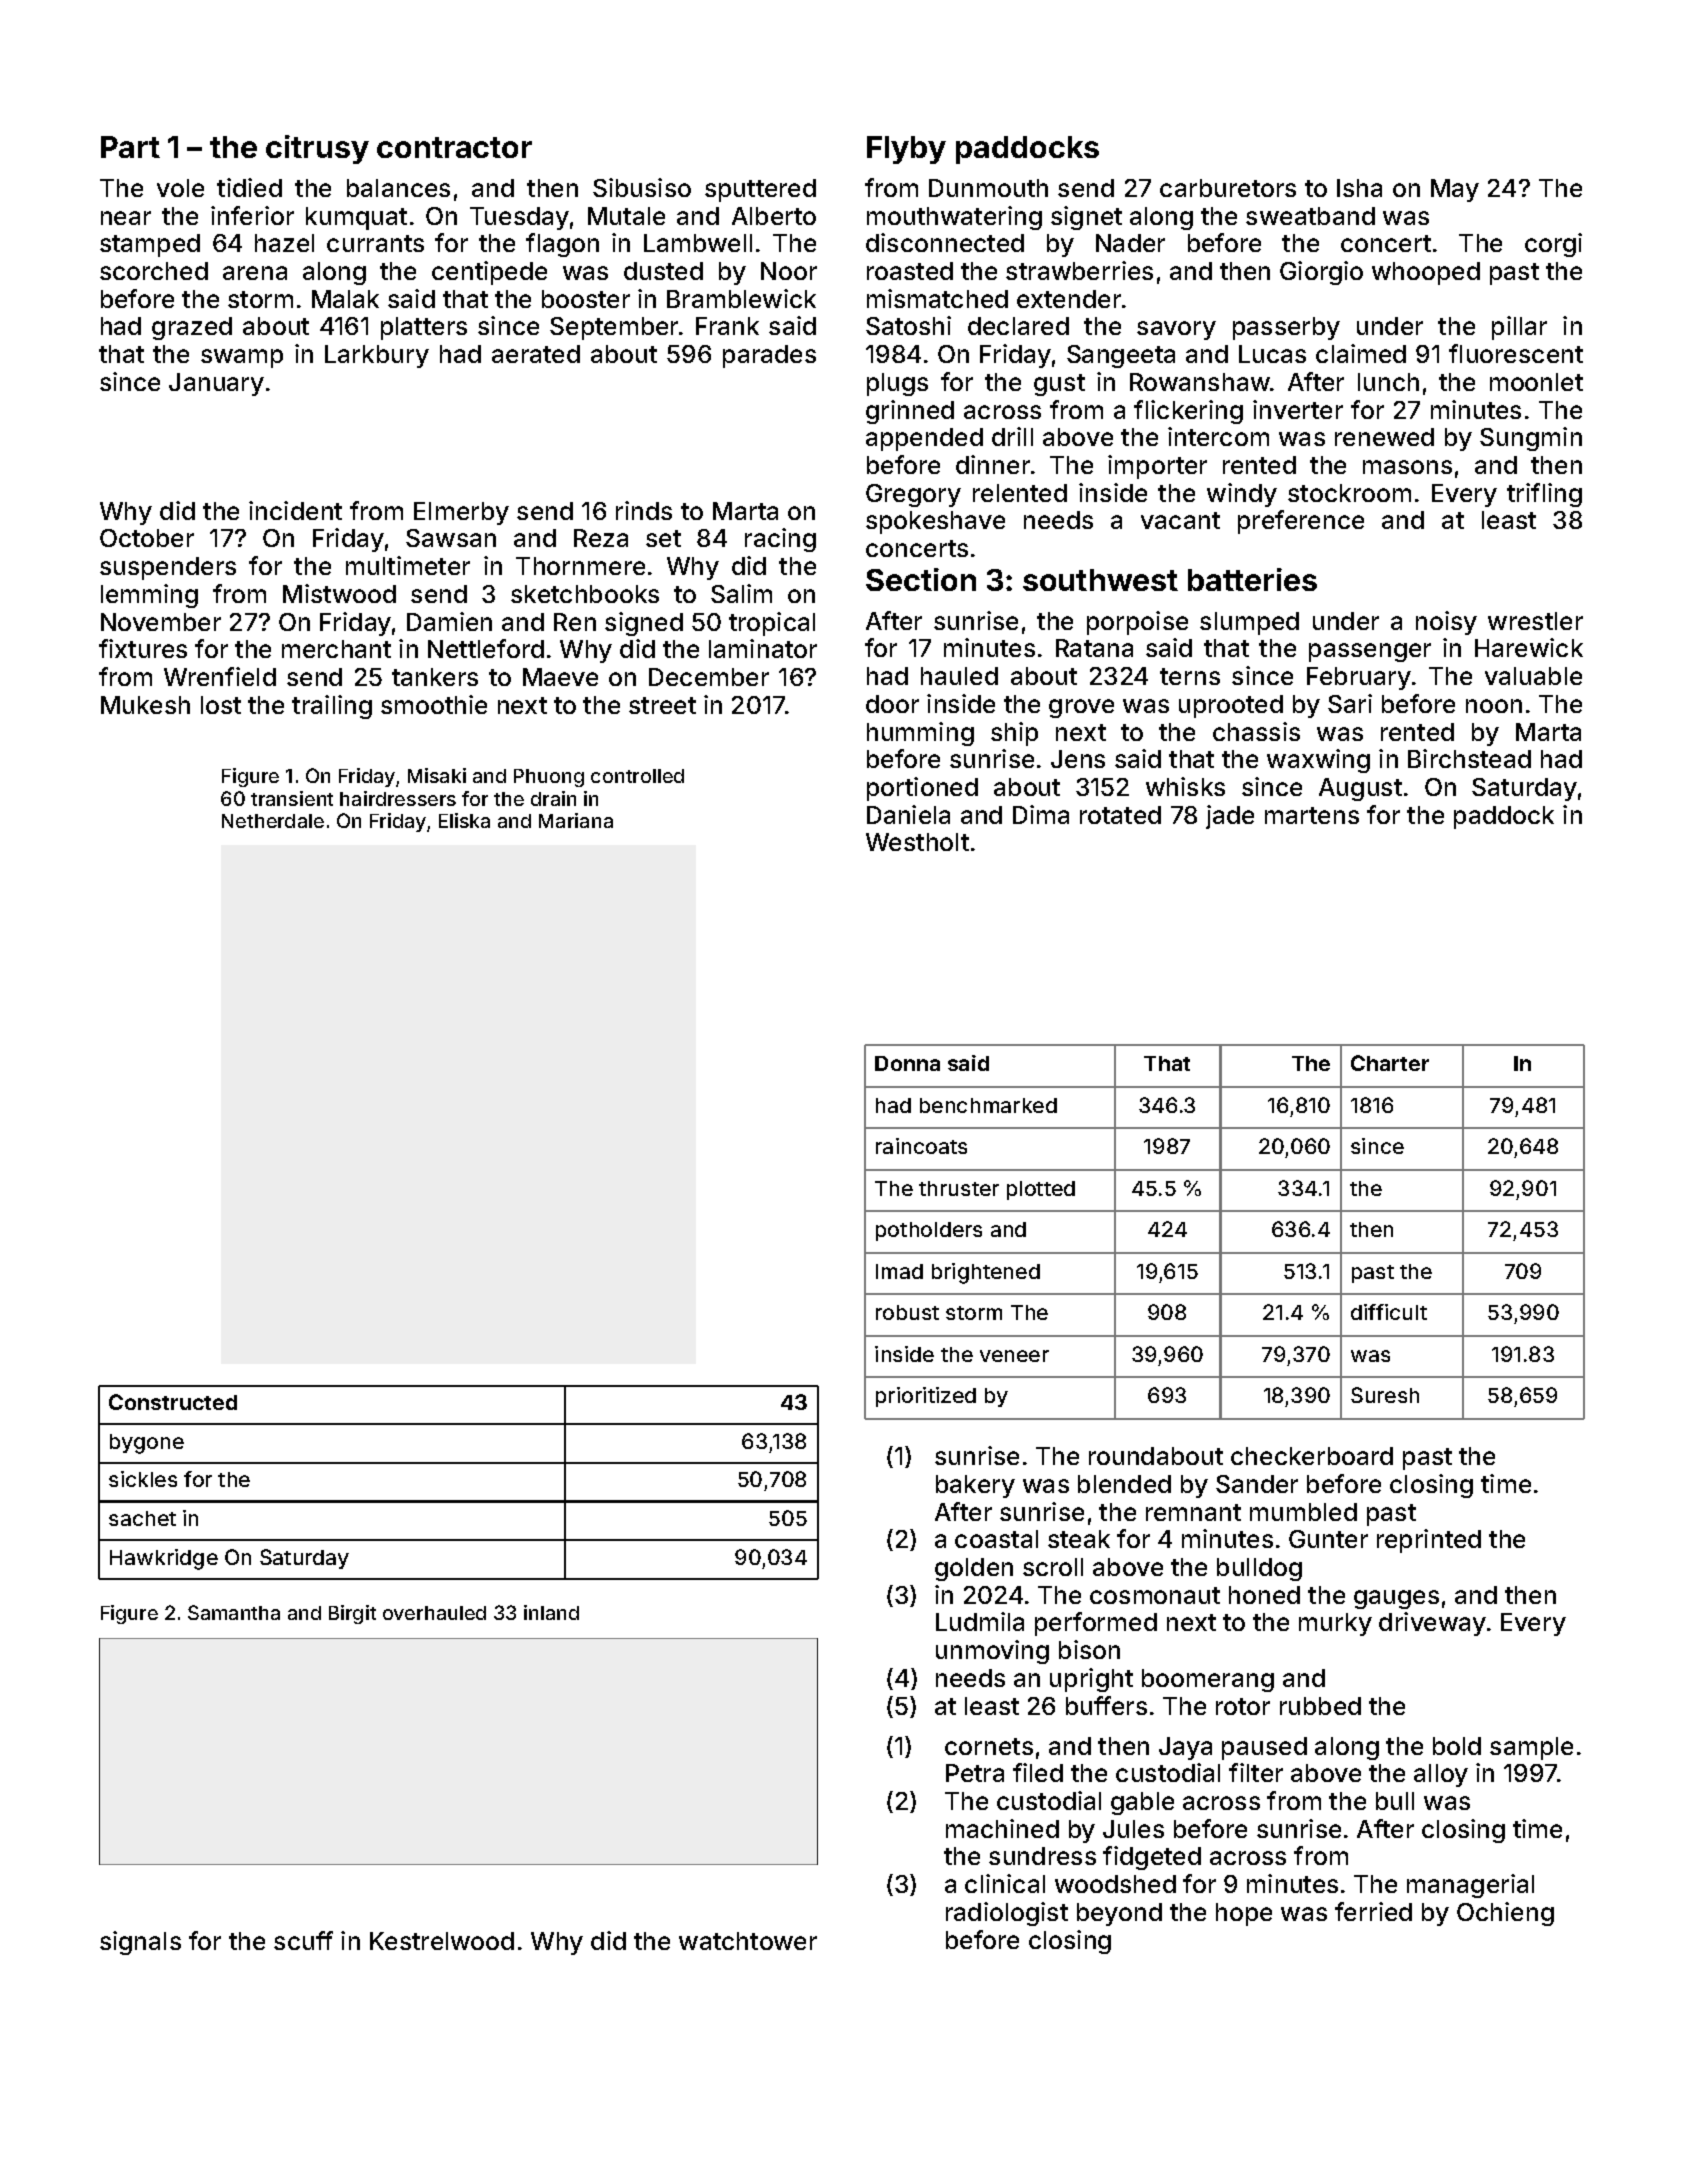 The width and height of the document is (1683, 2178). What do you see at coordinates (295, 510) in the document?
I see `incident` at bounding box center [295, 510].
